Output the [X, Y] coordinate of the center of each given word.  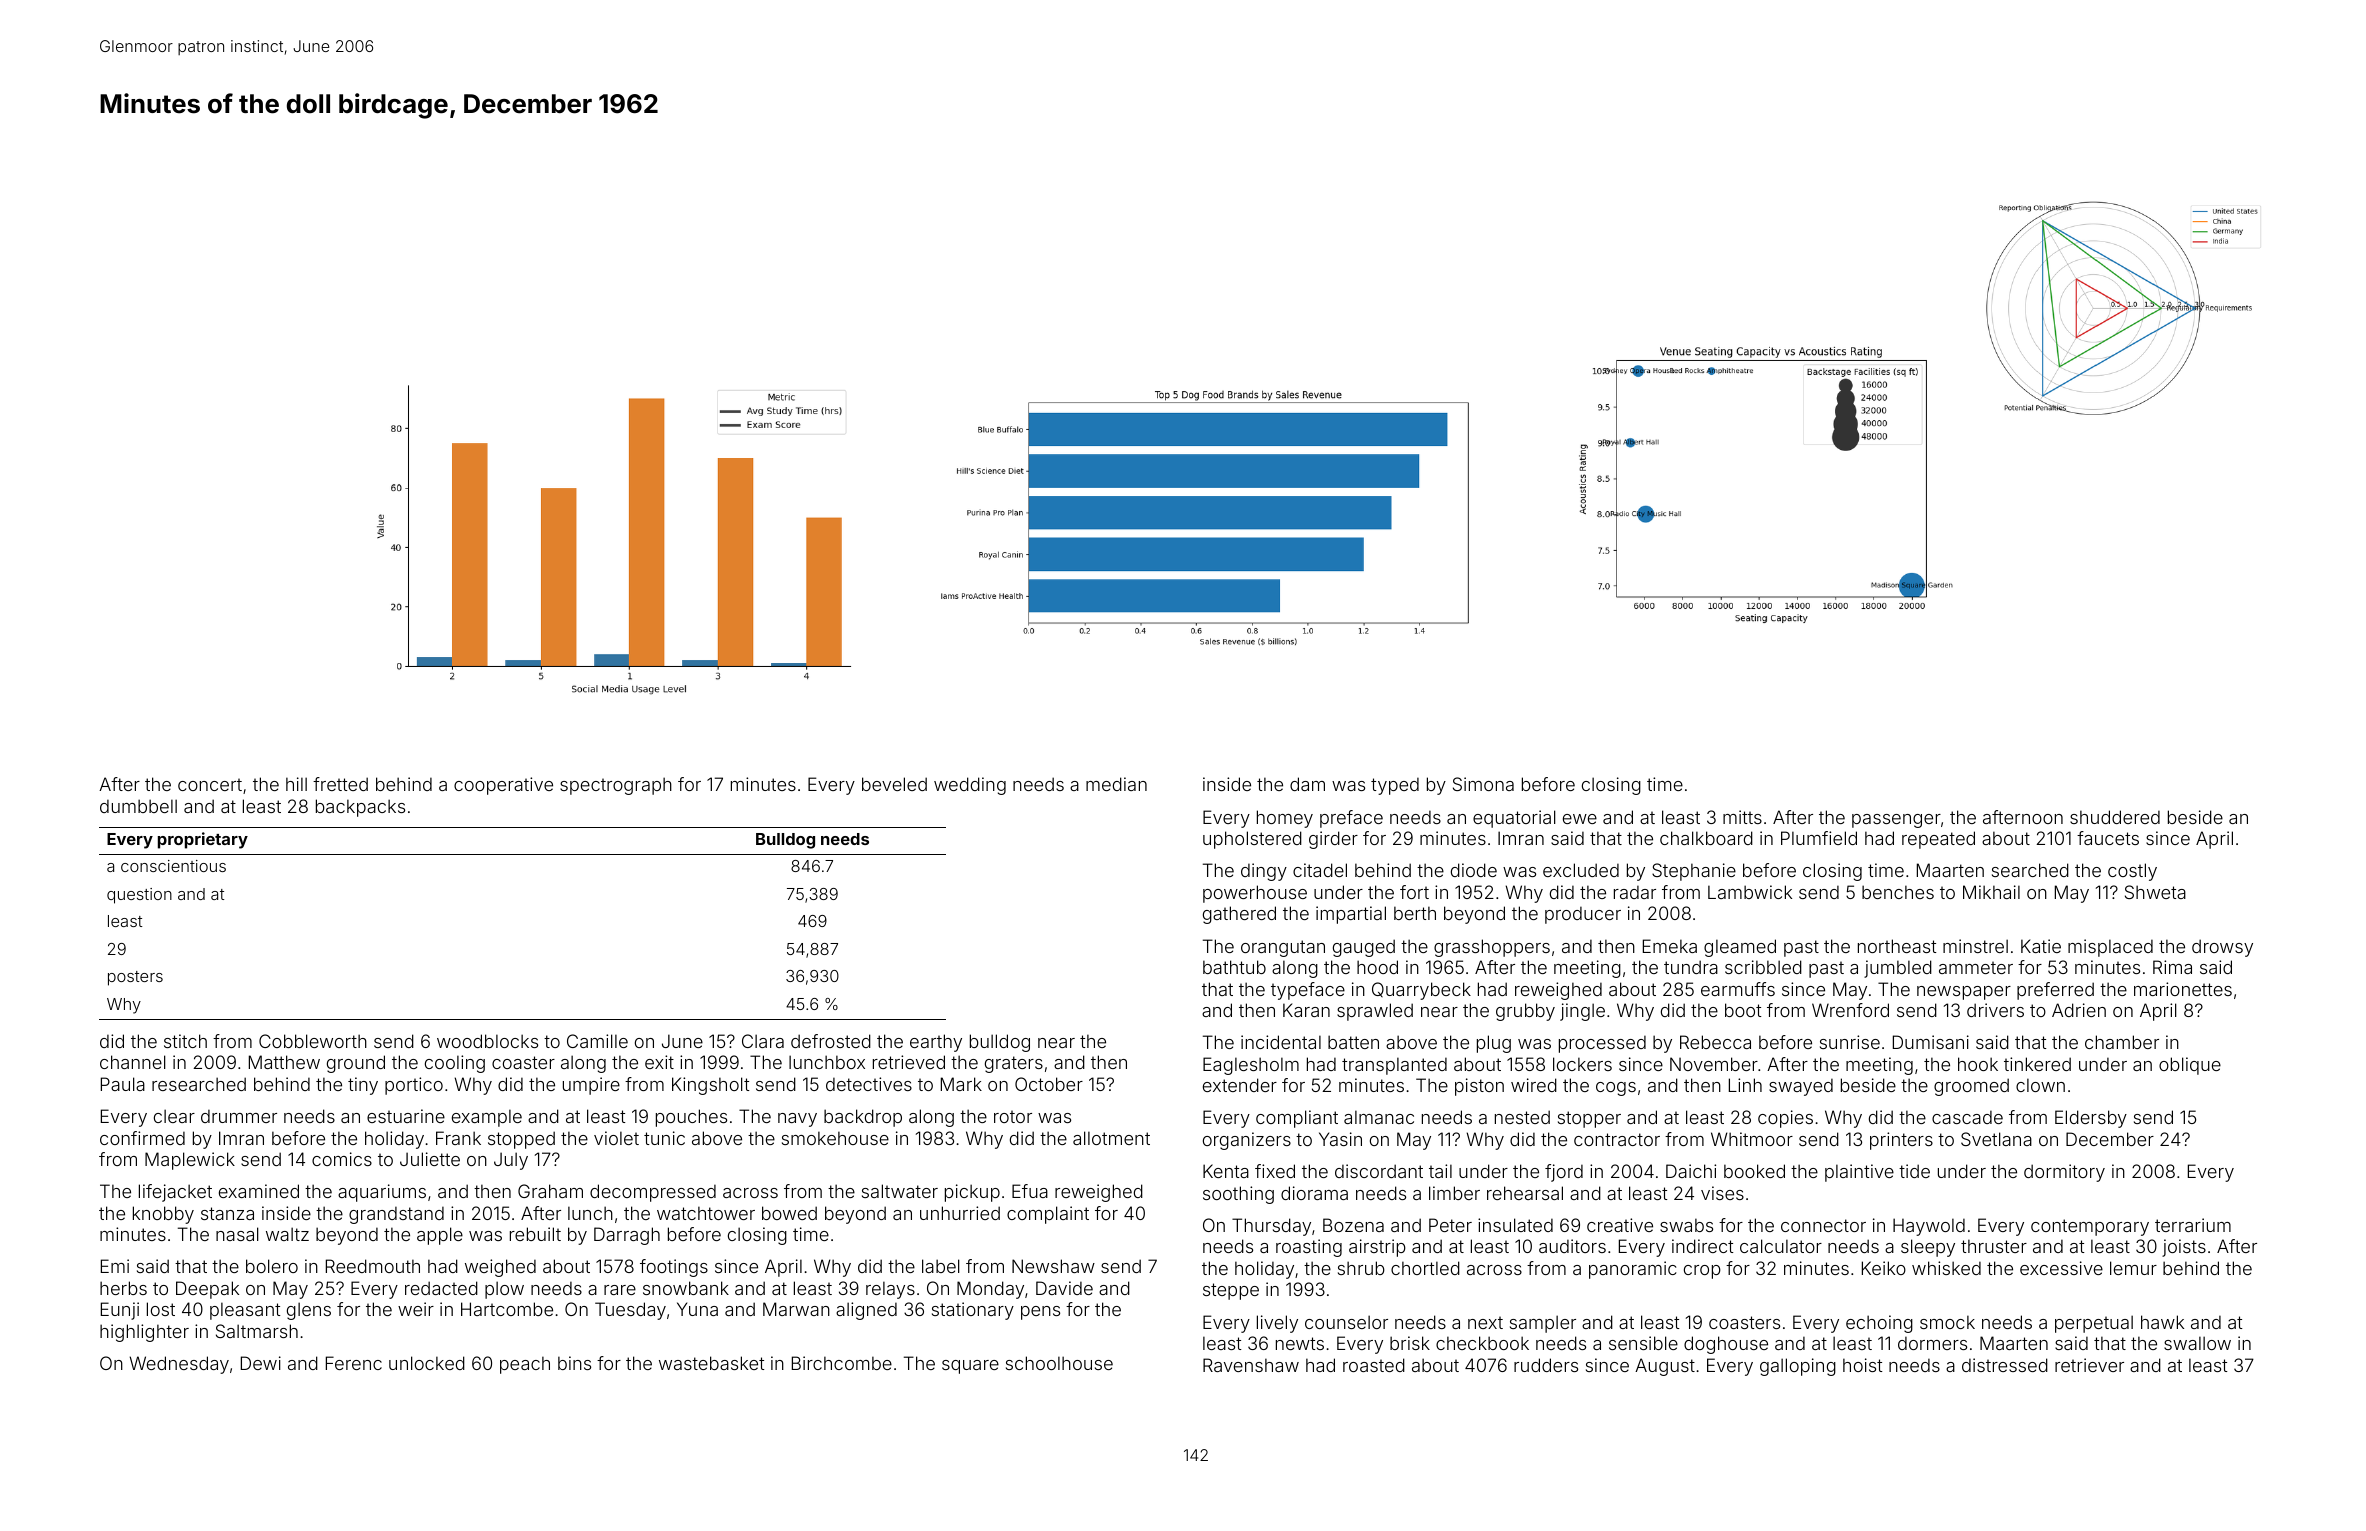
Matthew [284, 1062]
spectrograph [616, 786]
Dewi [261, 1363]
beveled [894, 784]
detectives [869, 1084]
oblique [2190, 1066]
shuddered [2115, 817]
